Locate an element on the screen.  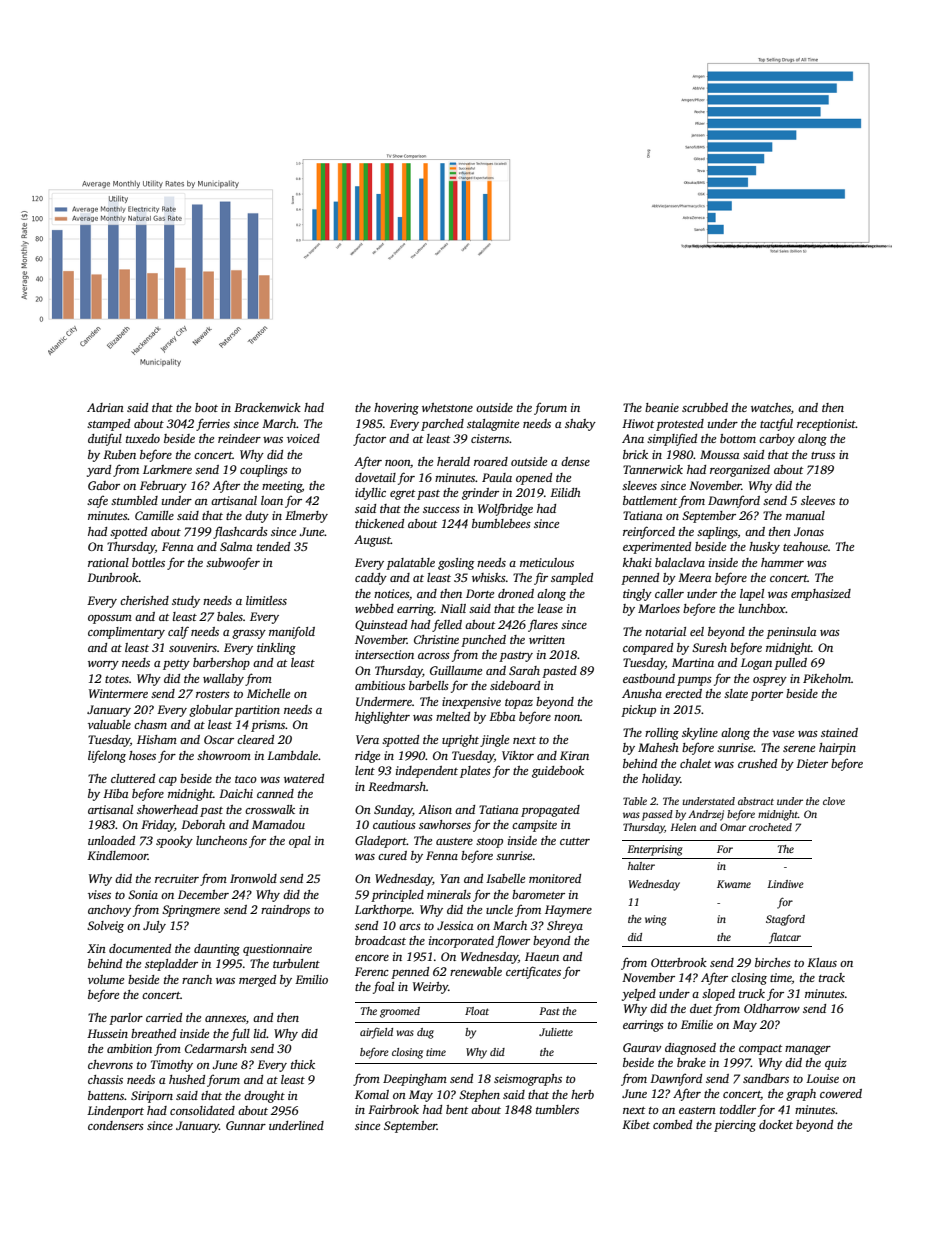
Lindenport is located at coordinates (115, 1112).
